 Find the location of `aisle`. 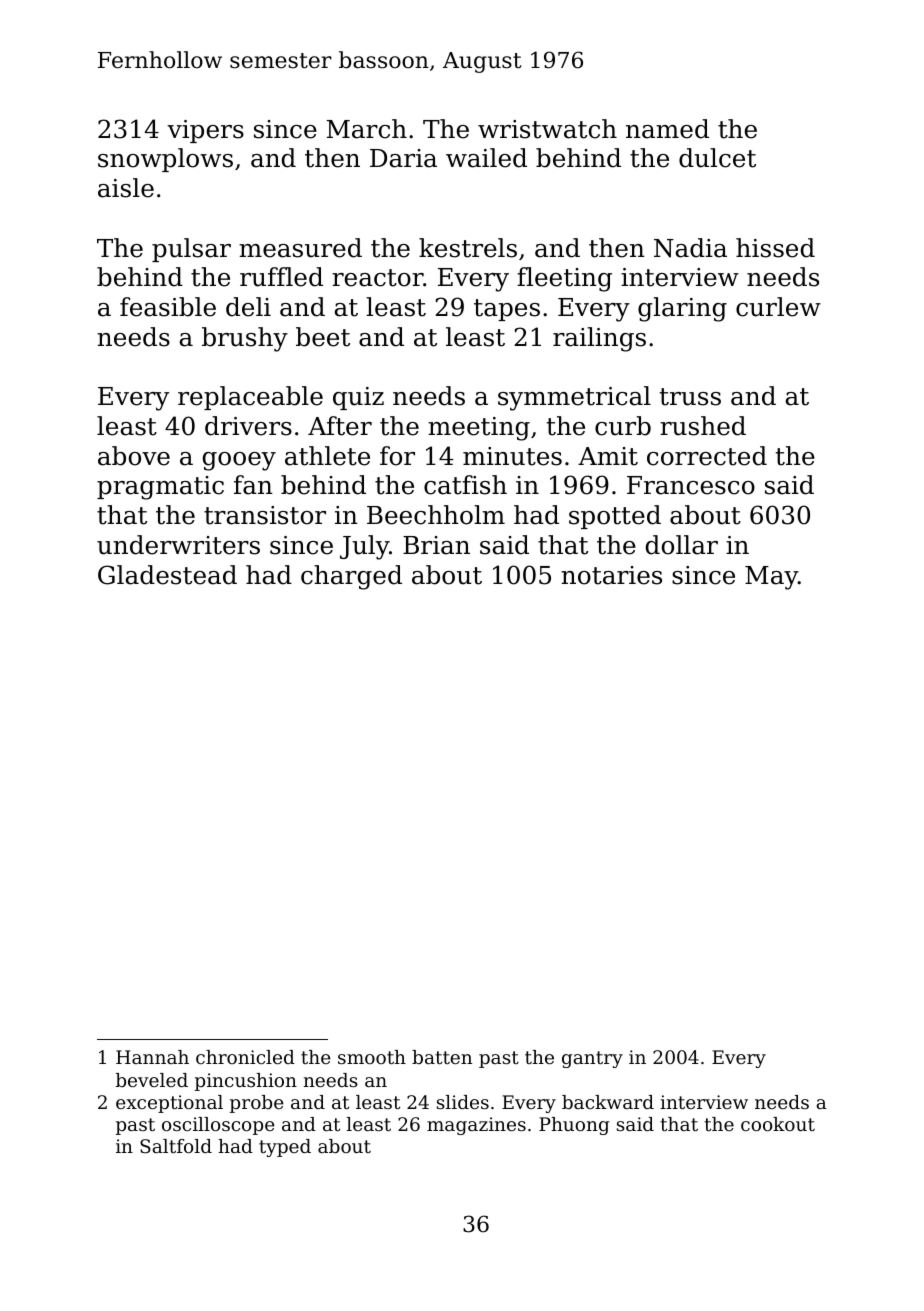

aisle is located at coordinates (126, 188).
